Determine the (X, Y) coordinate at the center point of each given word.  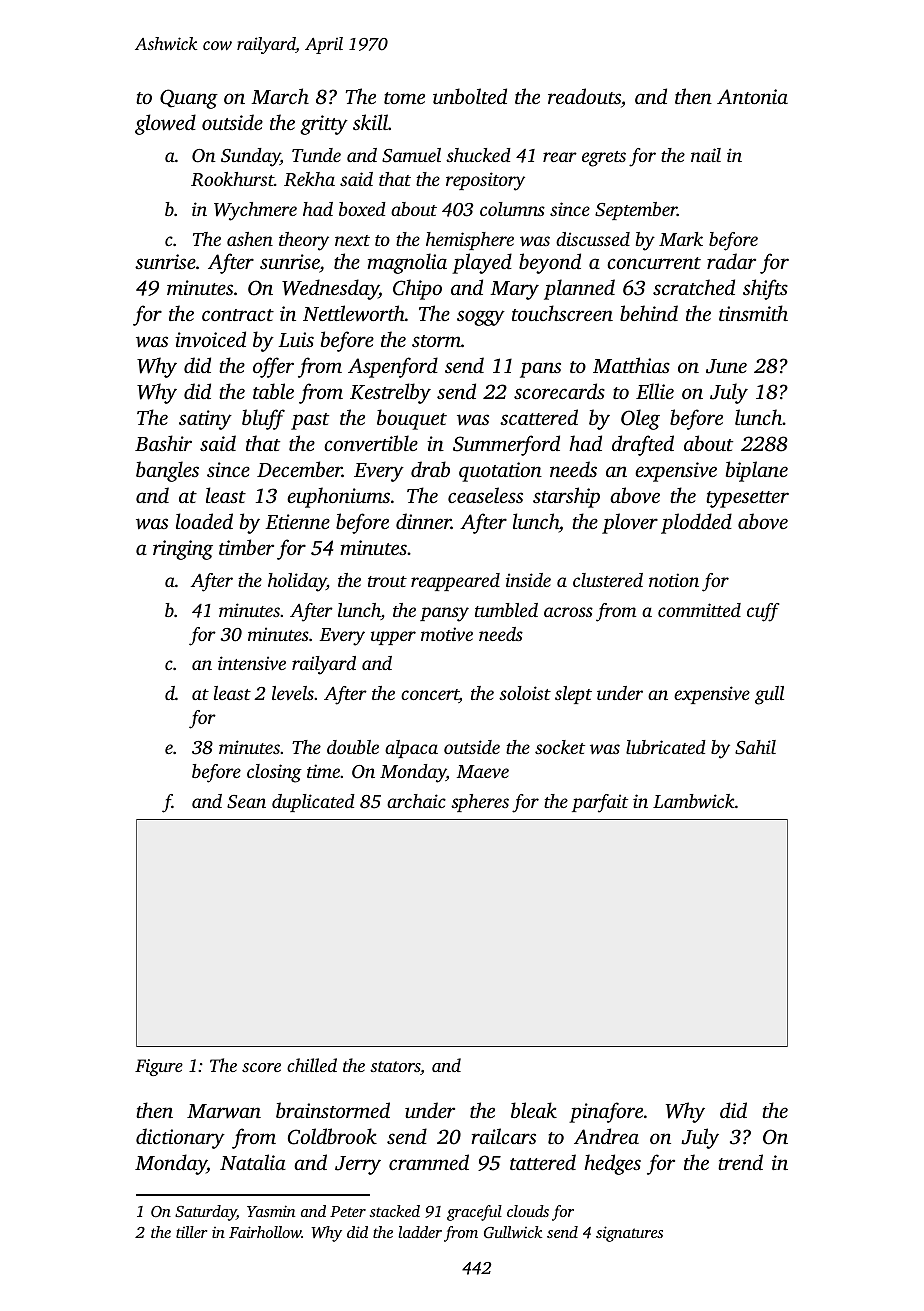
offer (273, 367)
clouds (528, 1211)
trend (740, 1162)
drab (430, 469)
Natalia (253, 1162)
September (636, 211)
